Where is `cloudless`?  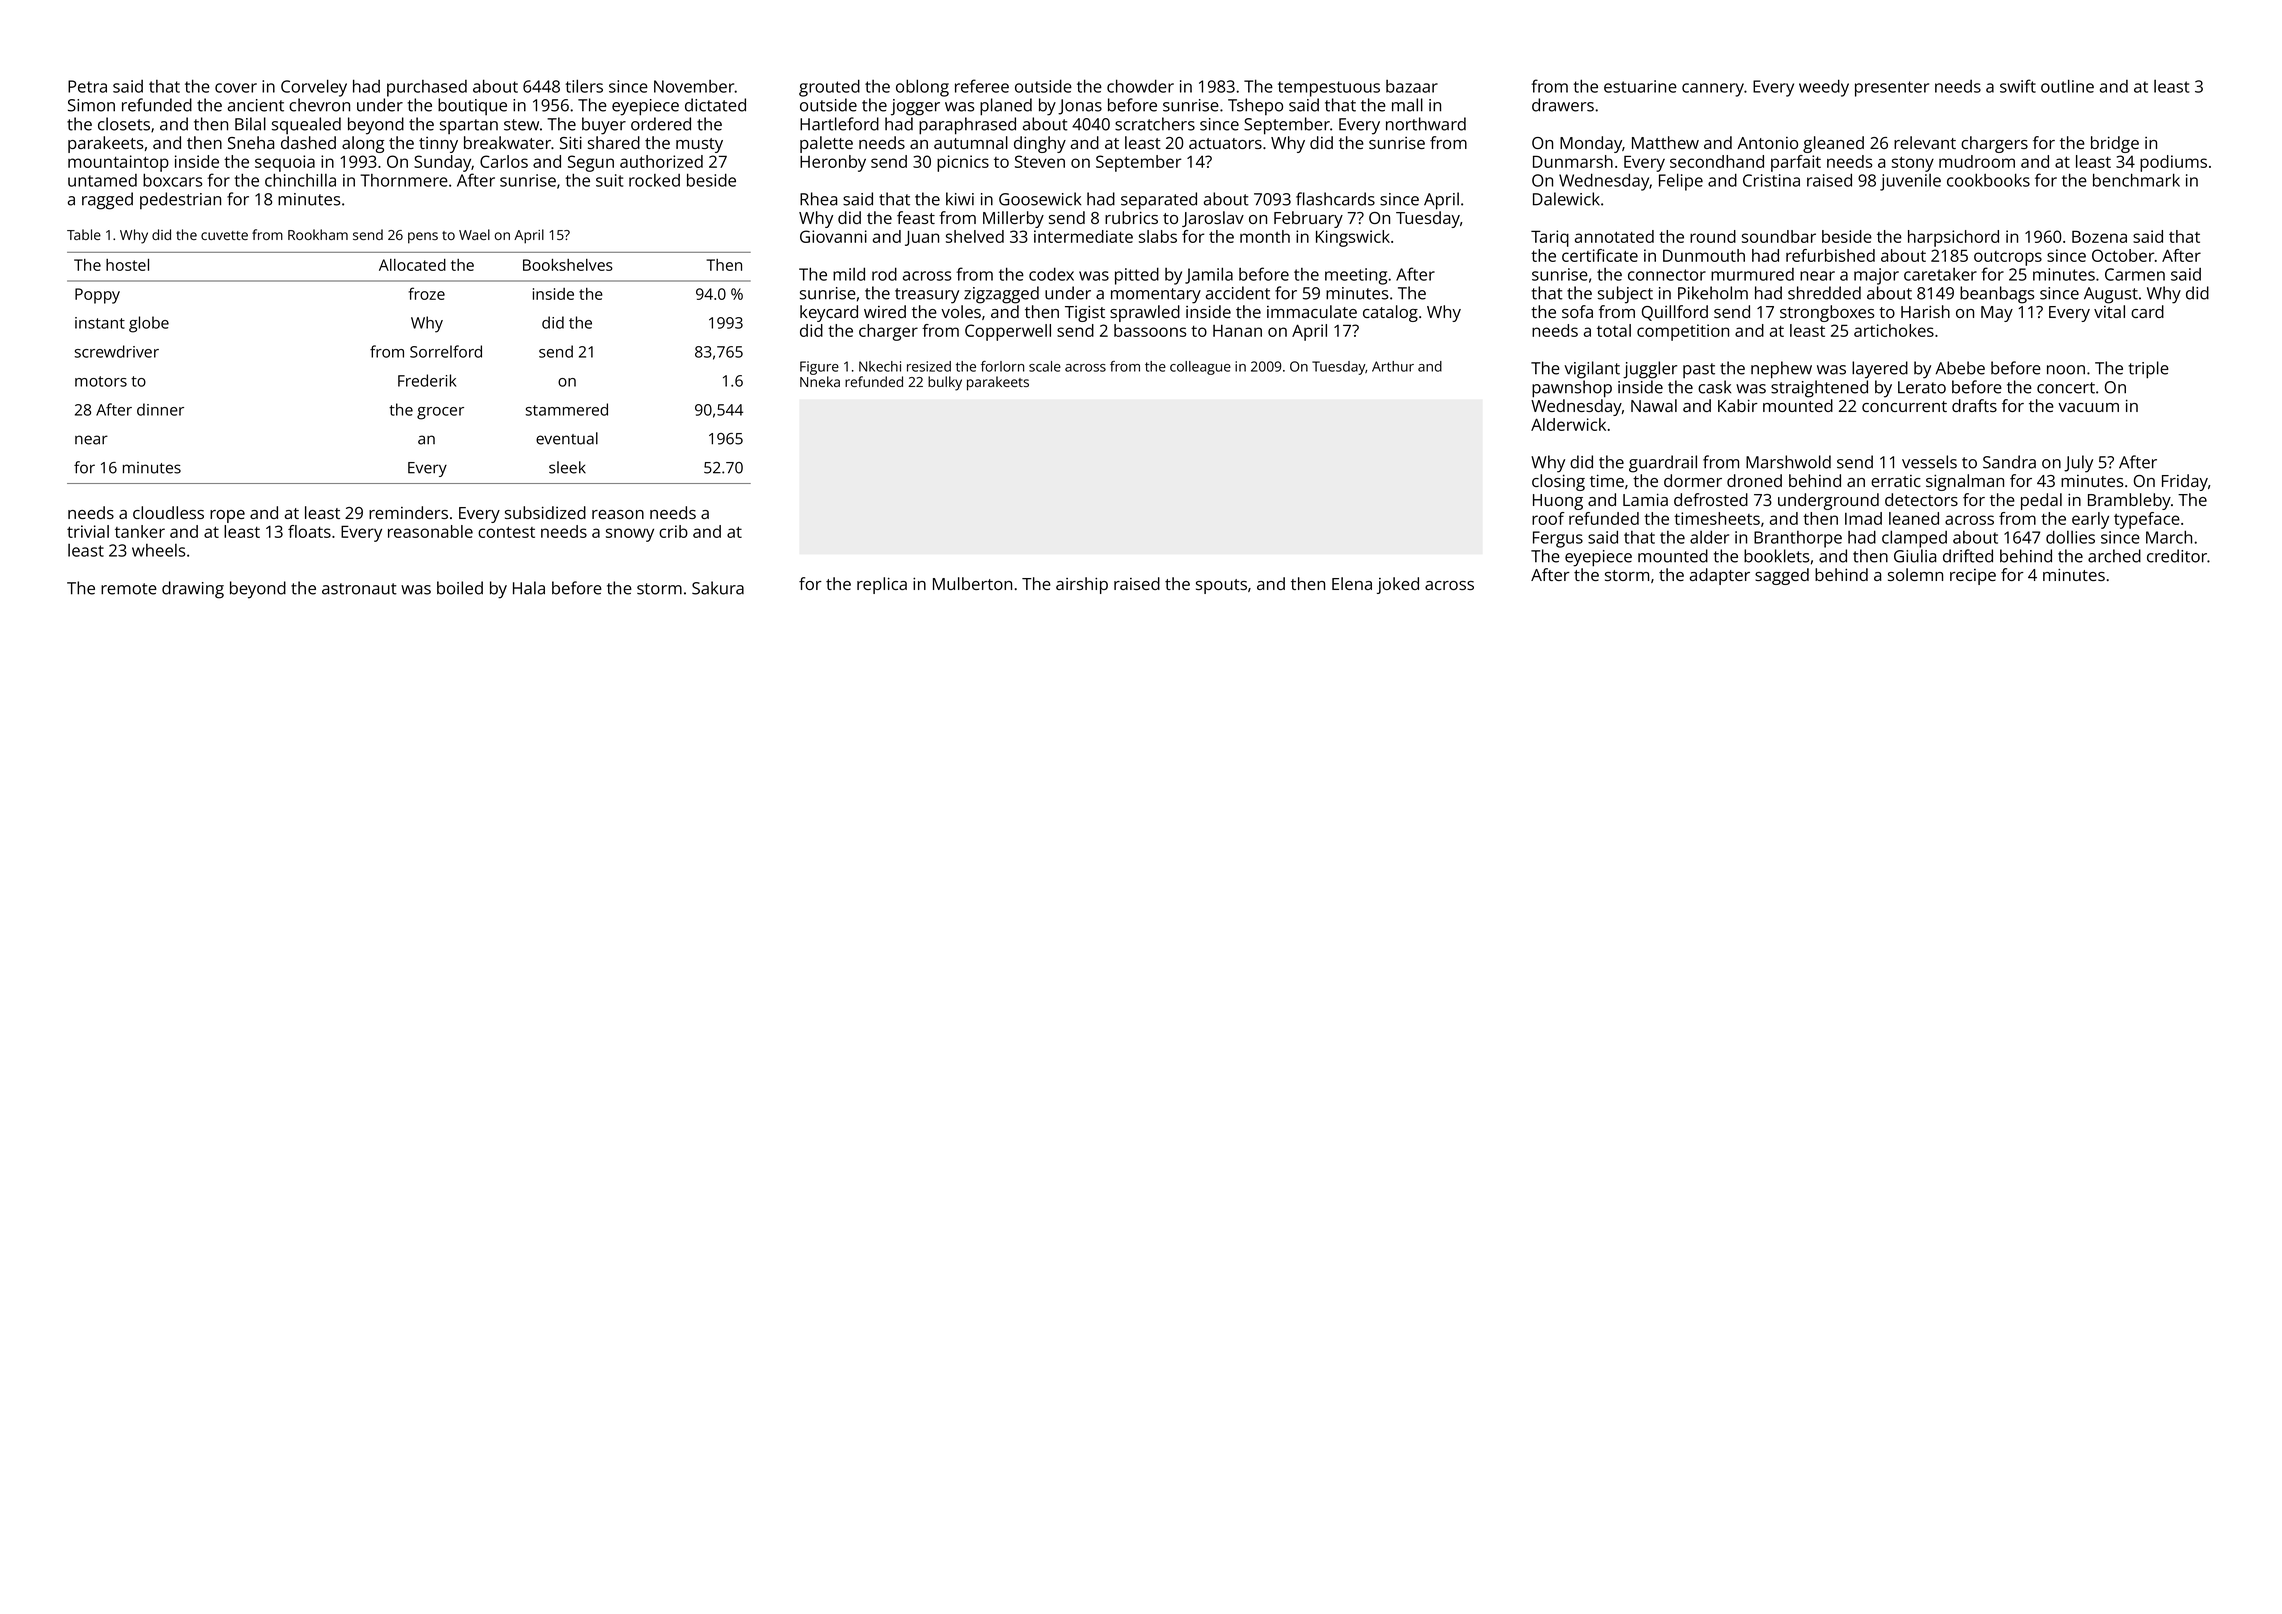
cloudless is located at coordinates (168, 512).
